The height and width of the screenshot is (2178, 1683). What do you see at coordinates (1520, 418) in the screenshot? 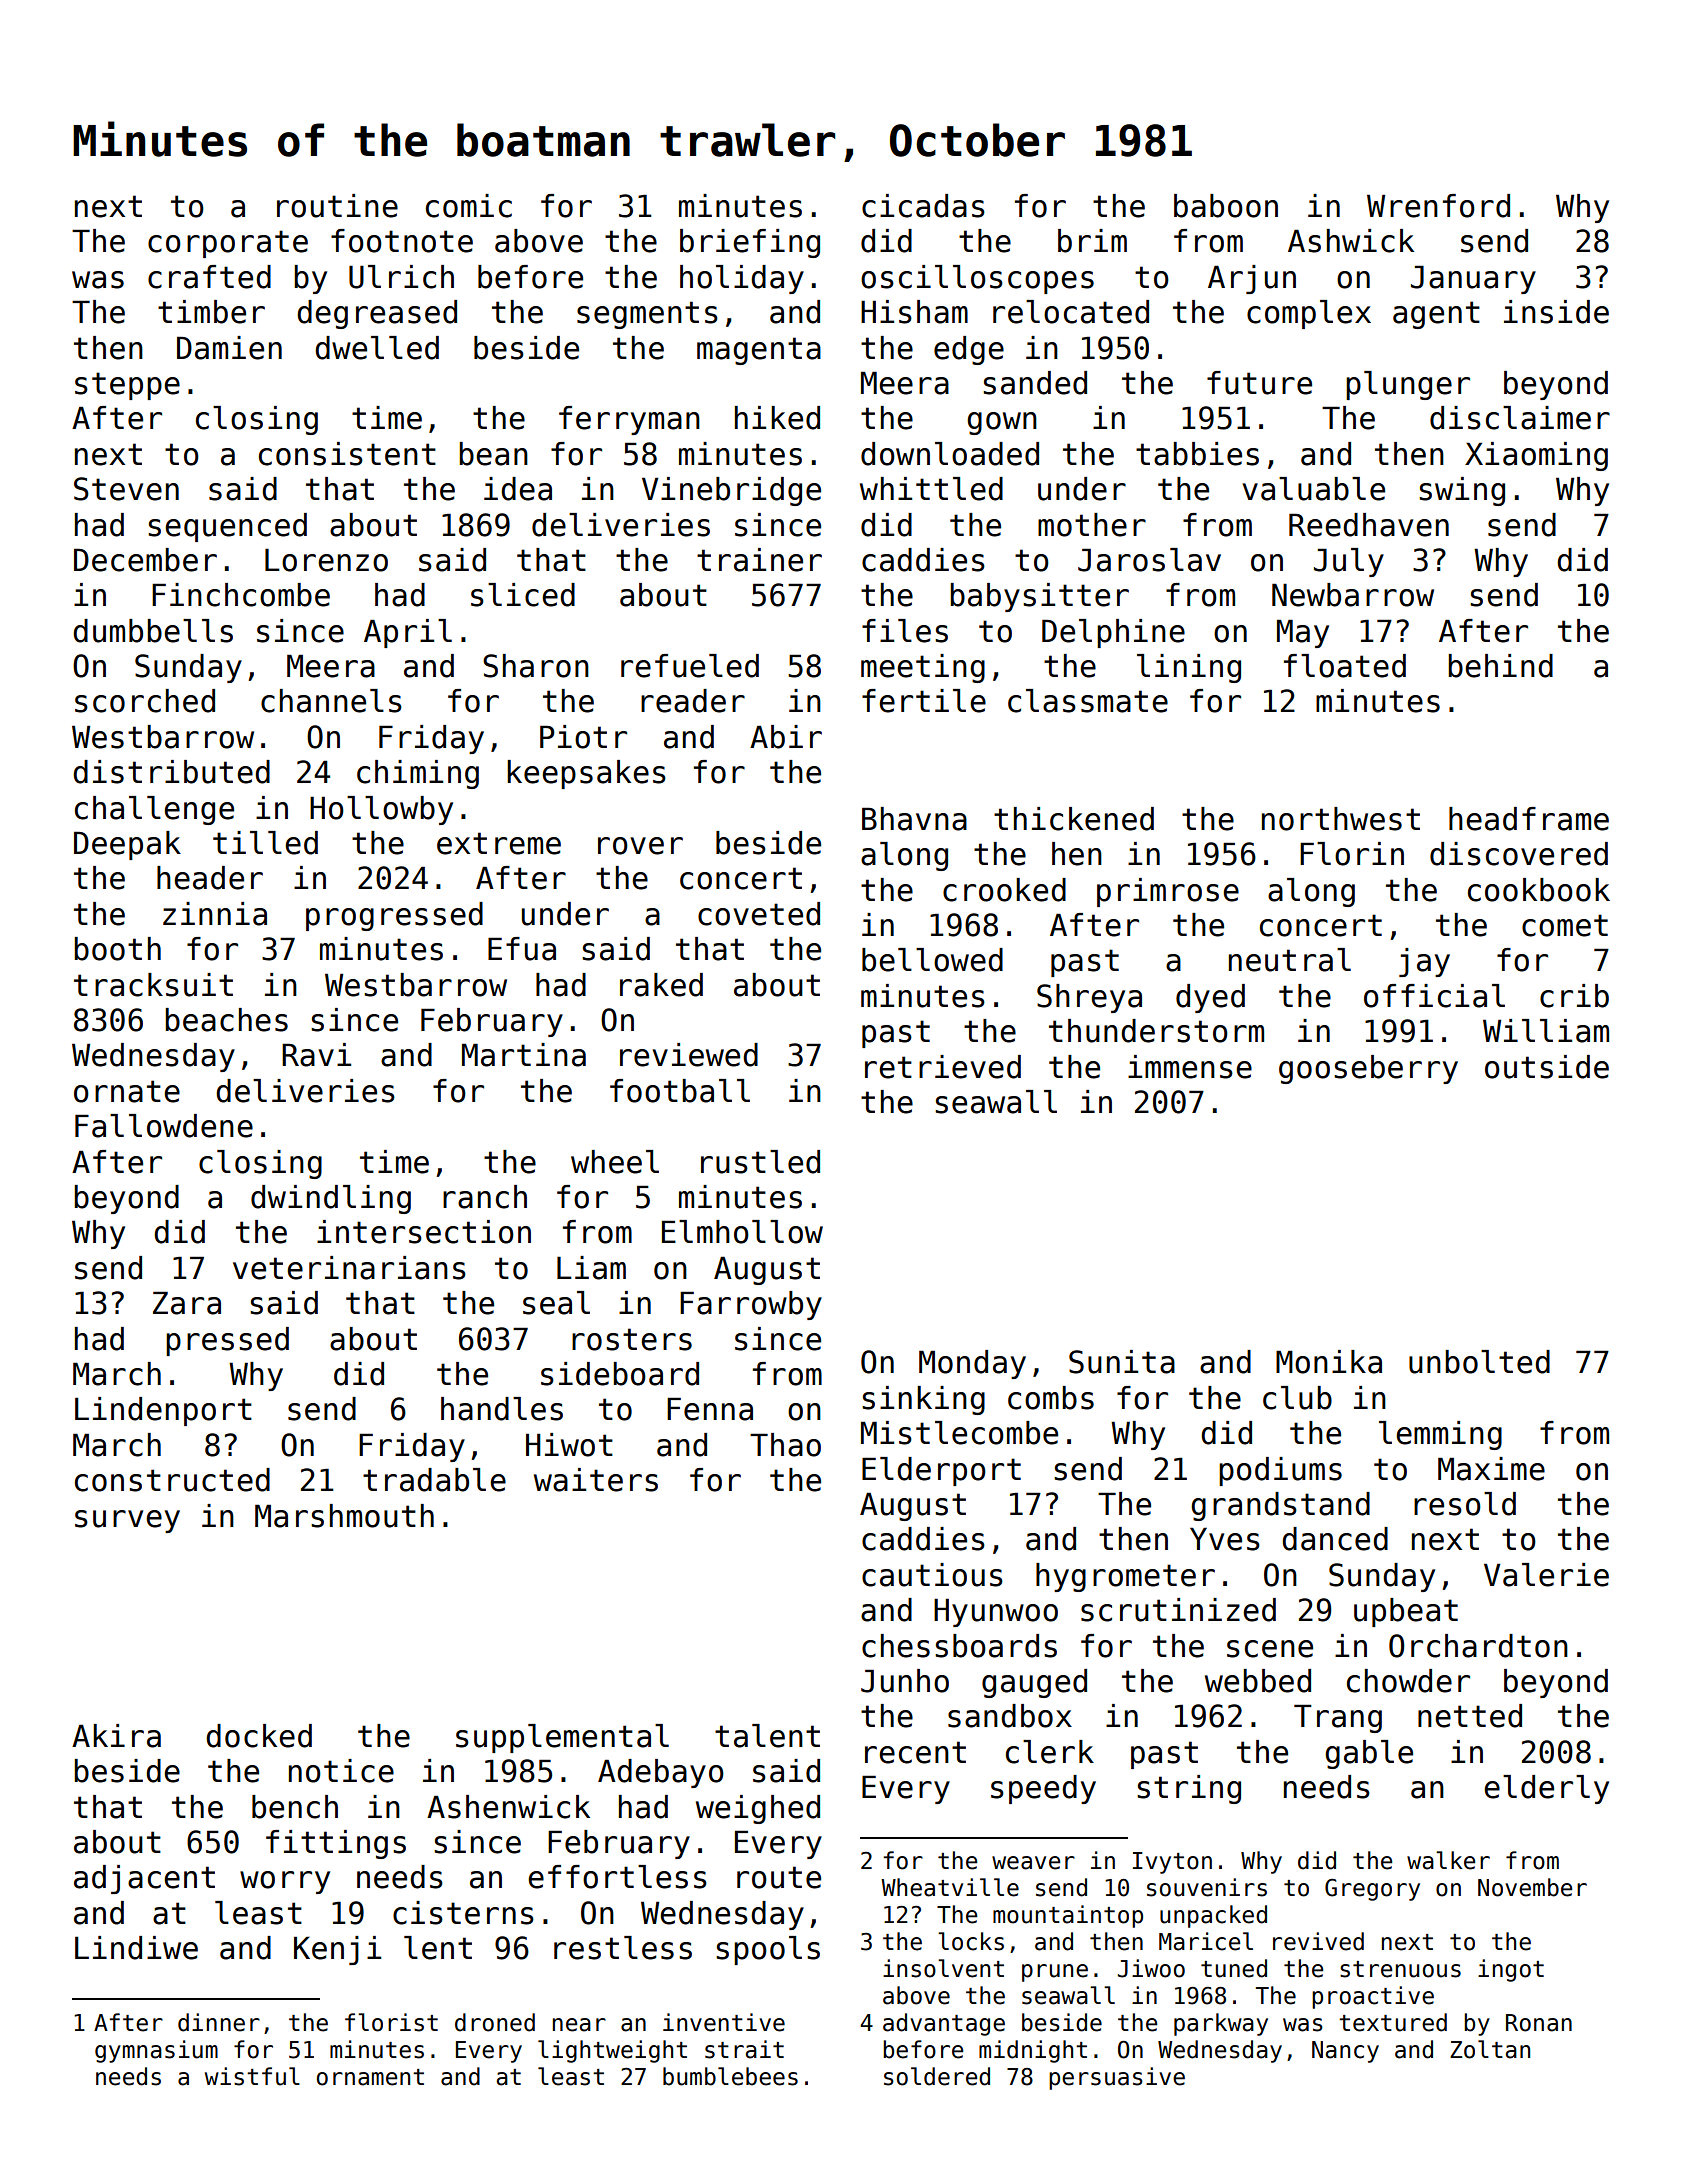
I see `disclaimer` at bounding box center [1520, 418].
